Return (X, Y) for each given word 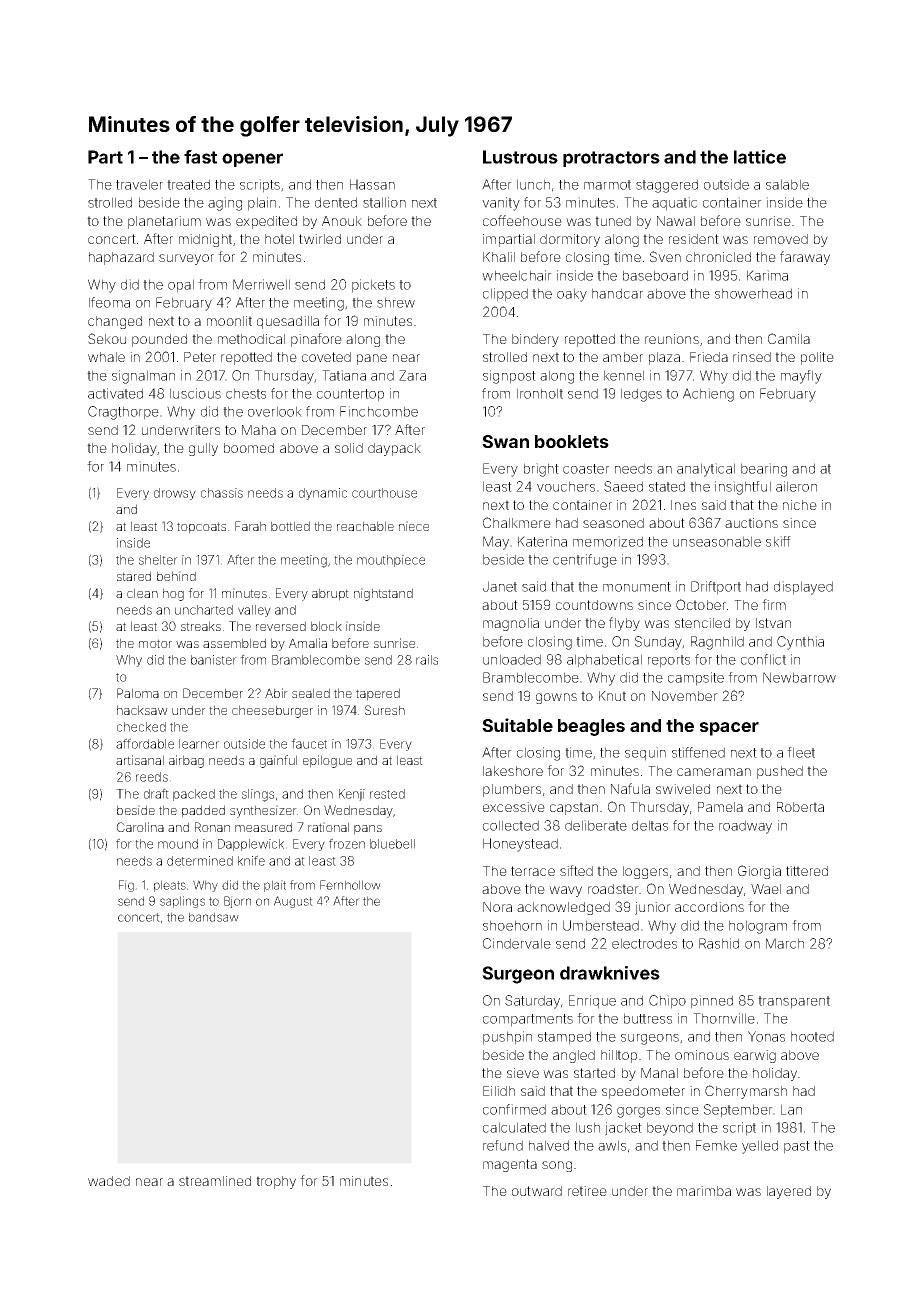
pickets (373, 286)
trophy (276, 1182)
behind (176, 576)
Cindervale (517, 943)
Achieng (708, 395)
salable (787, 184)
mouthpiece (391, 561)
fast (200, 157)
